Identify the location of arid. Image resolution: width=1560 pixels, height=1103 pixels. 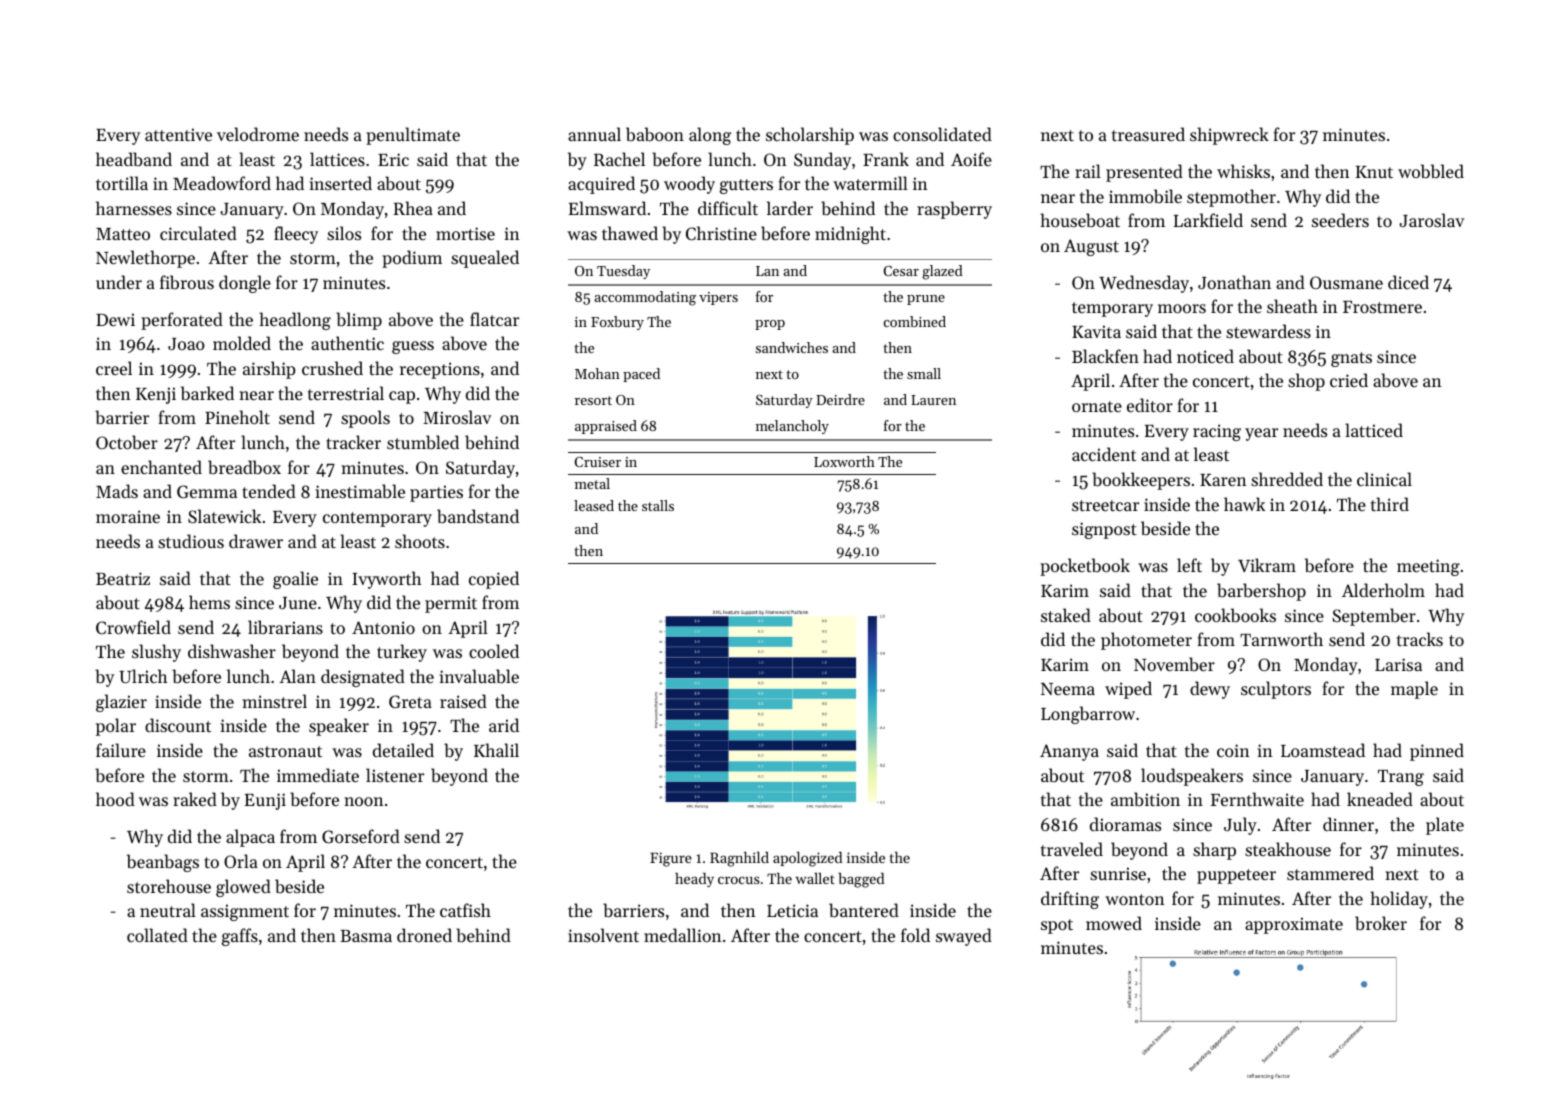
(504, 725).
